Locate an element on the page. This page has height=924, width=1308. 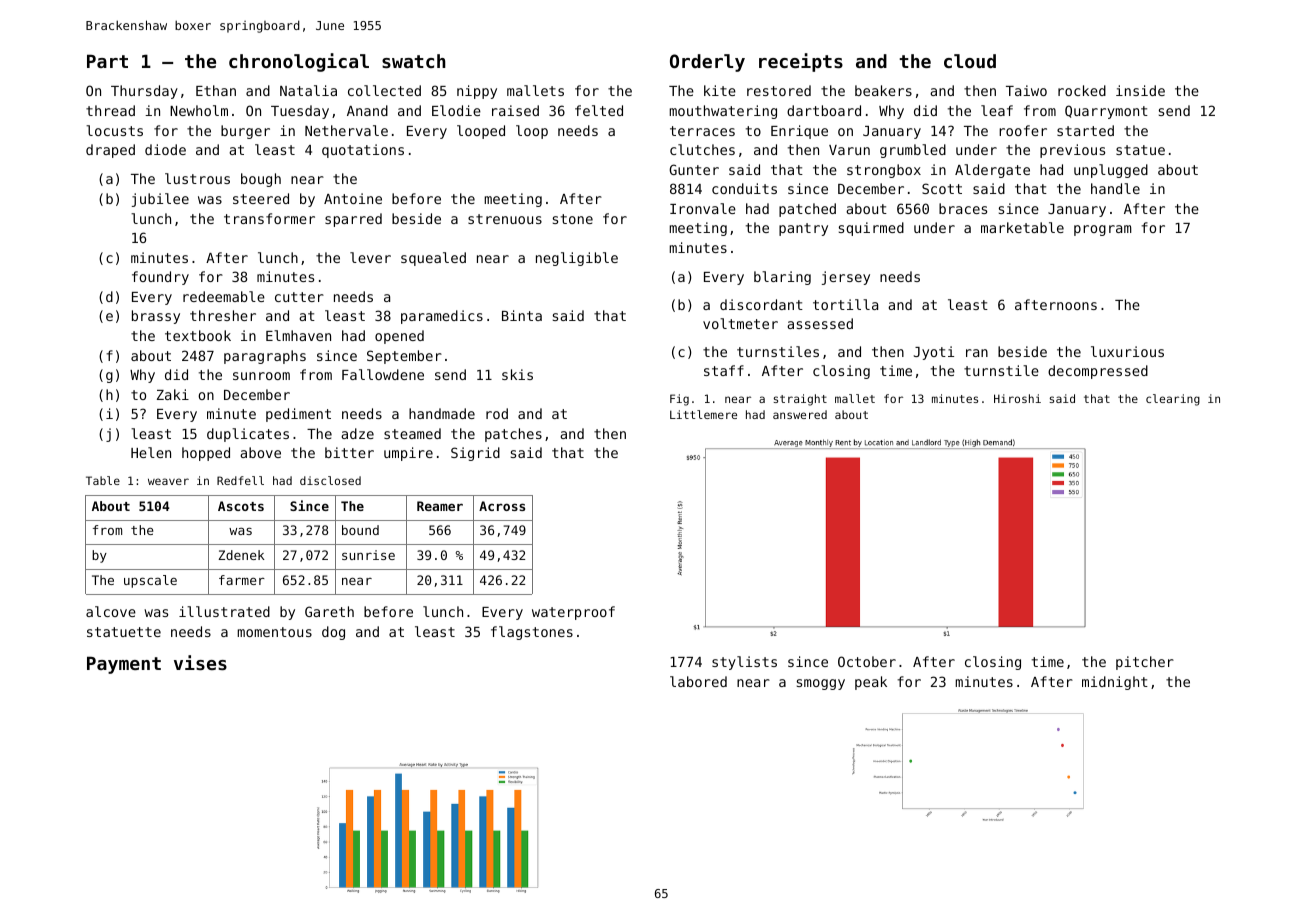
thread is located at coordinates (110, 110).
